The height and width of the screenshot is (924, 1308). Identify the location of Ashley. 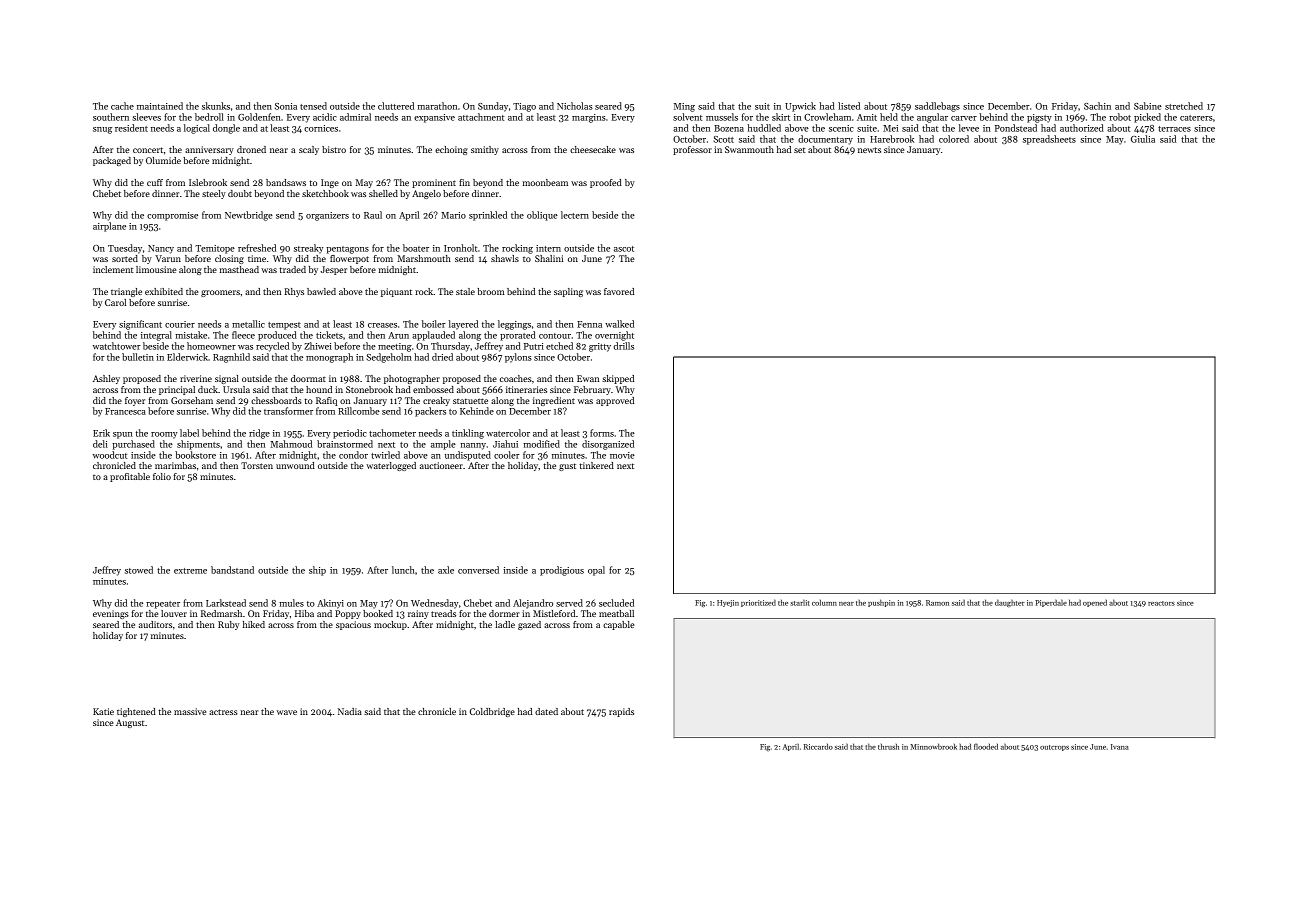
(106, 379).
